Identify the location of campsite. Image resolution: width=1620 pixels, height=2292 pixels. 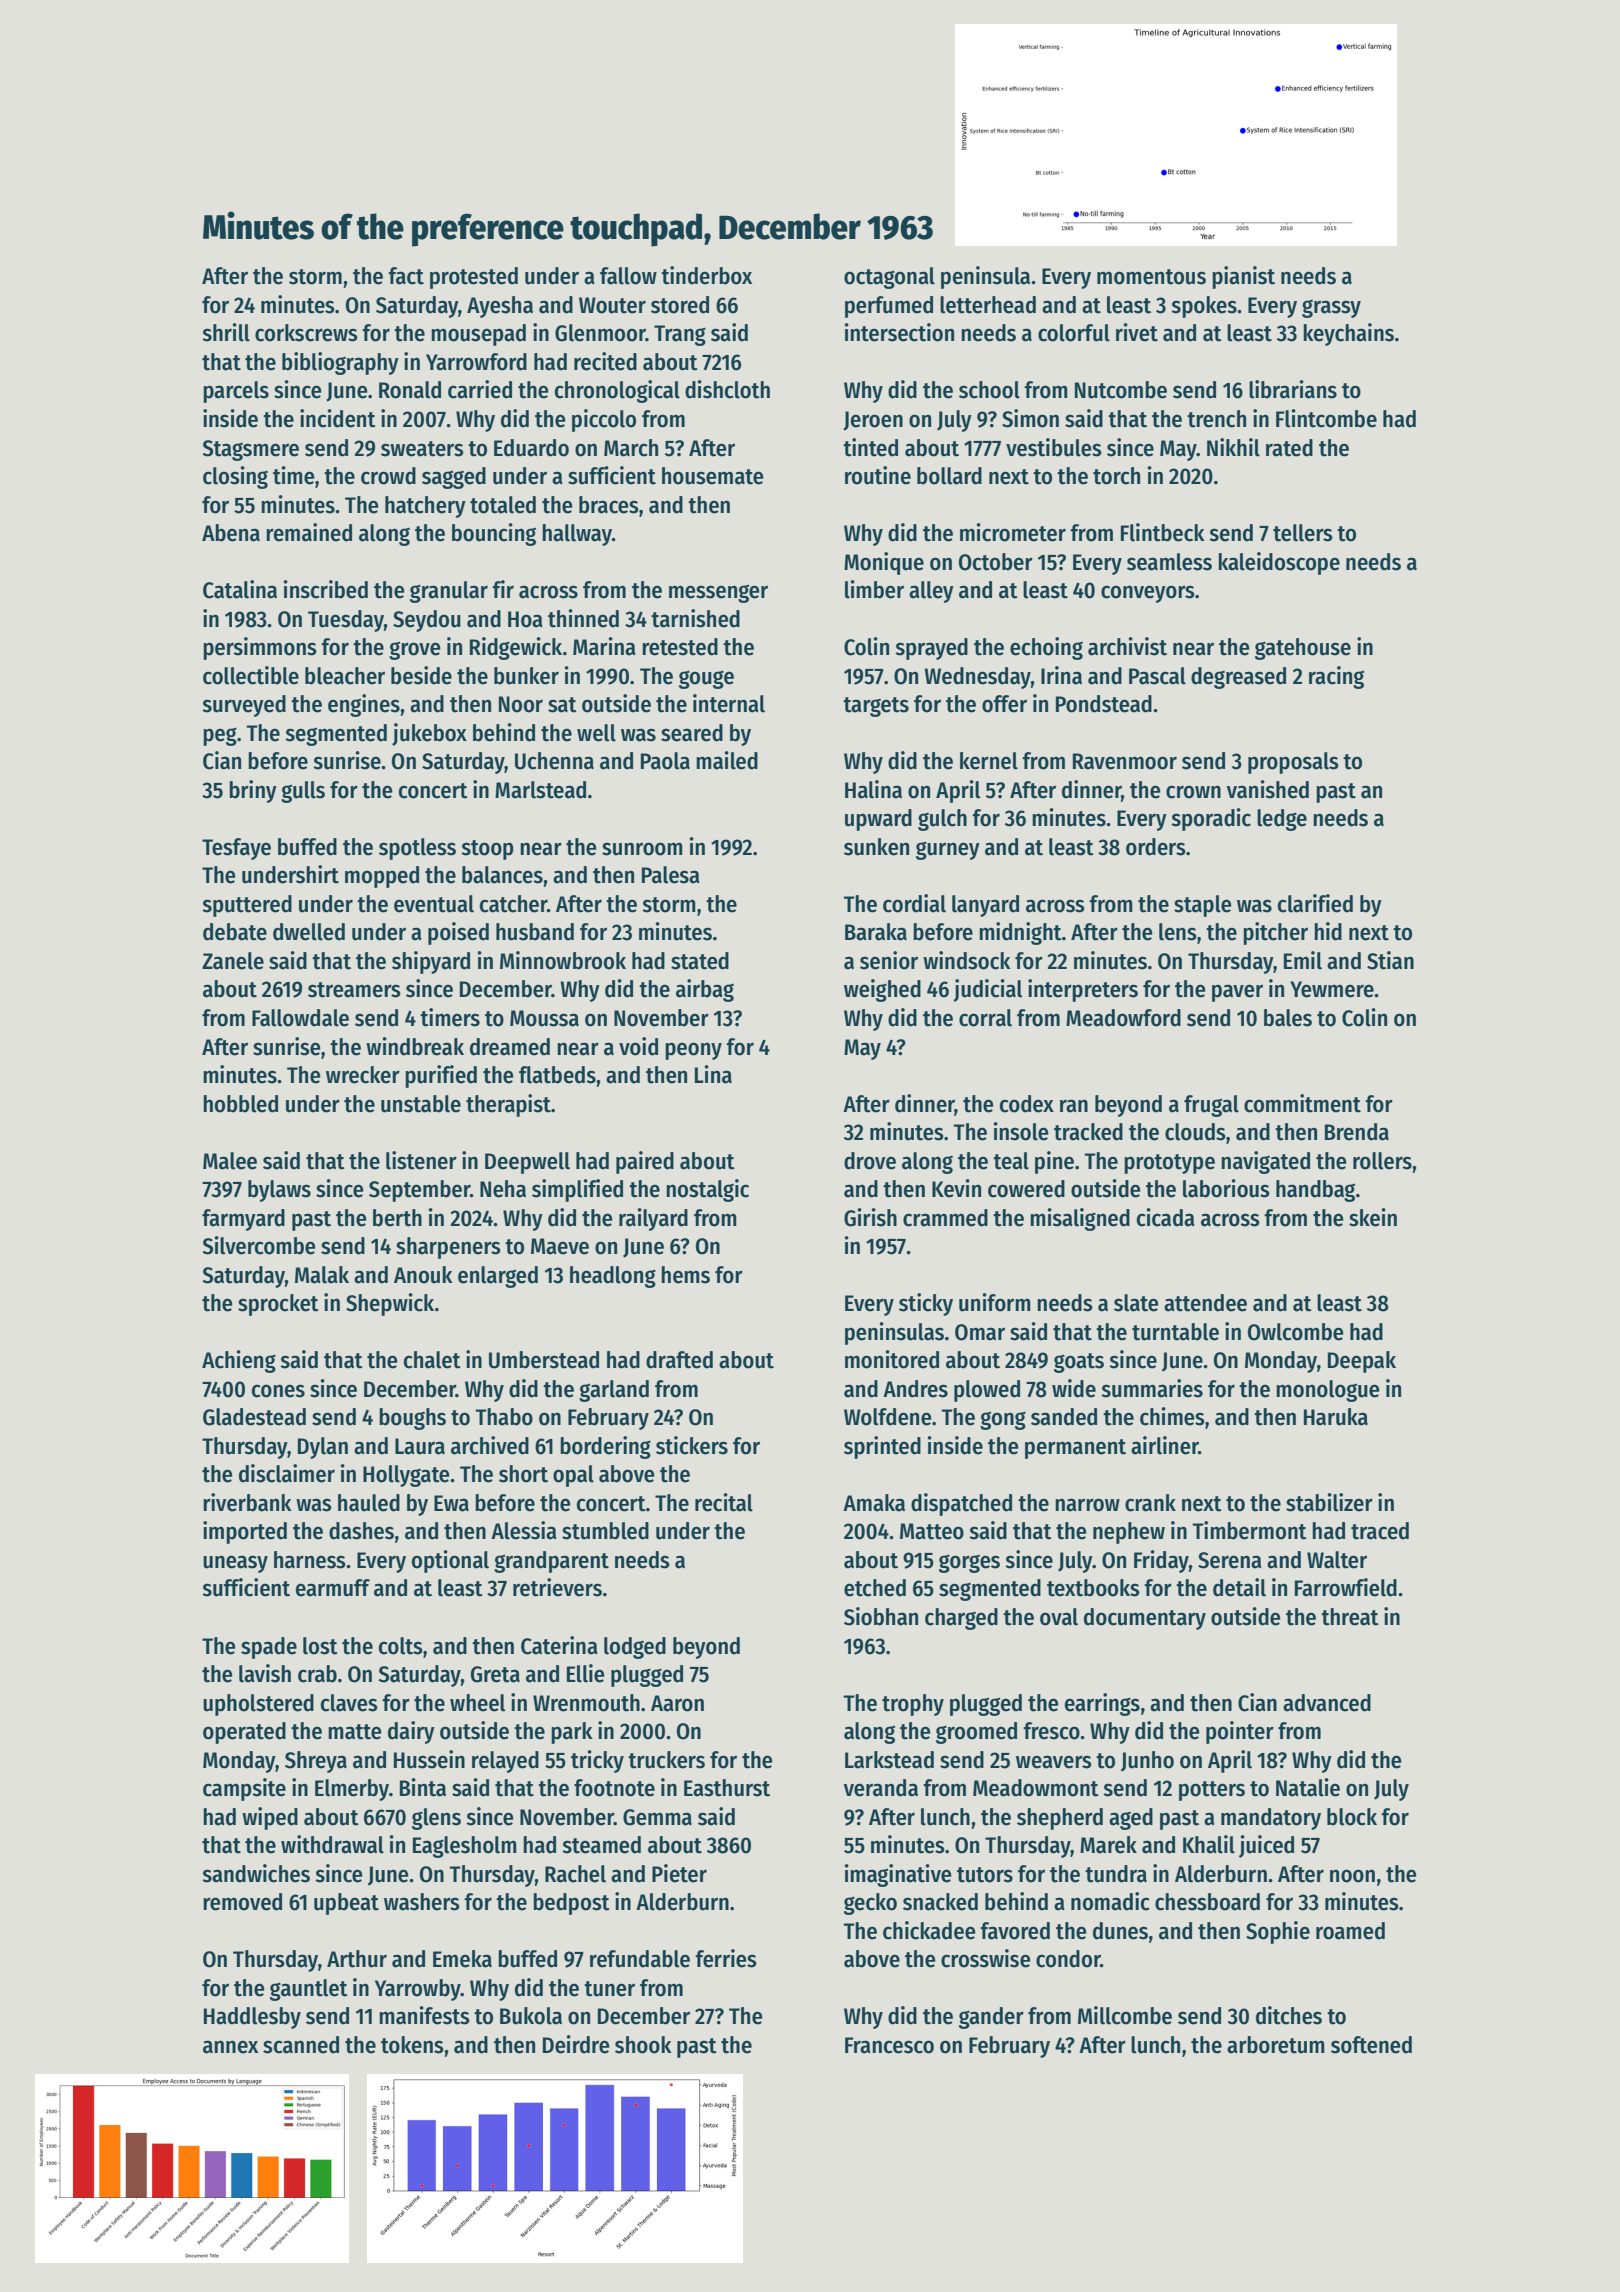
(244, 1789).
